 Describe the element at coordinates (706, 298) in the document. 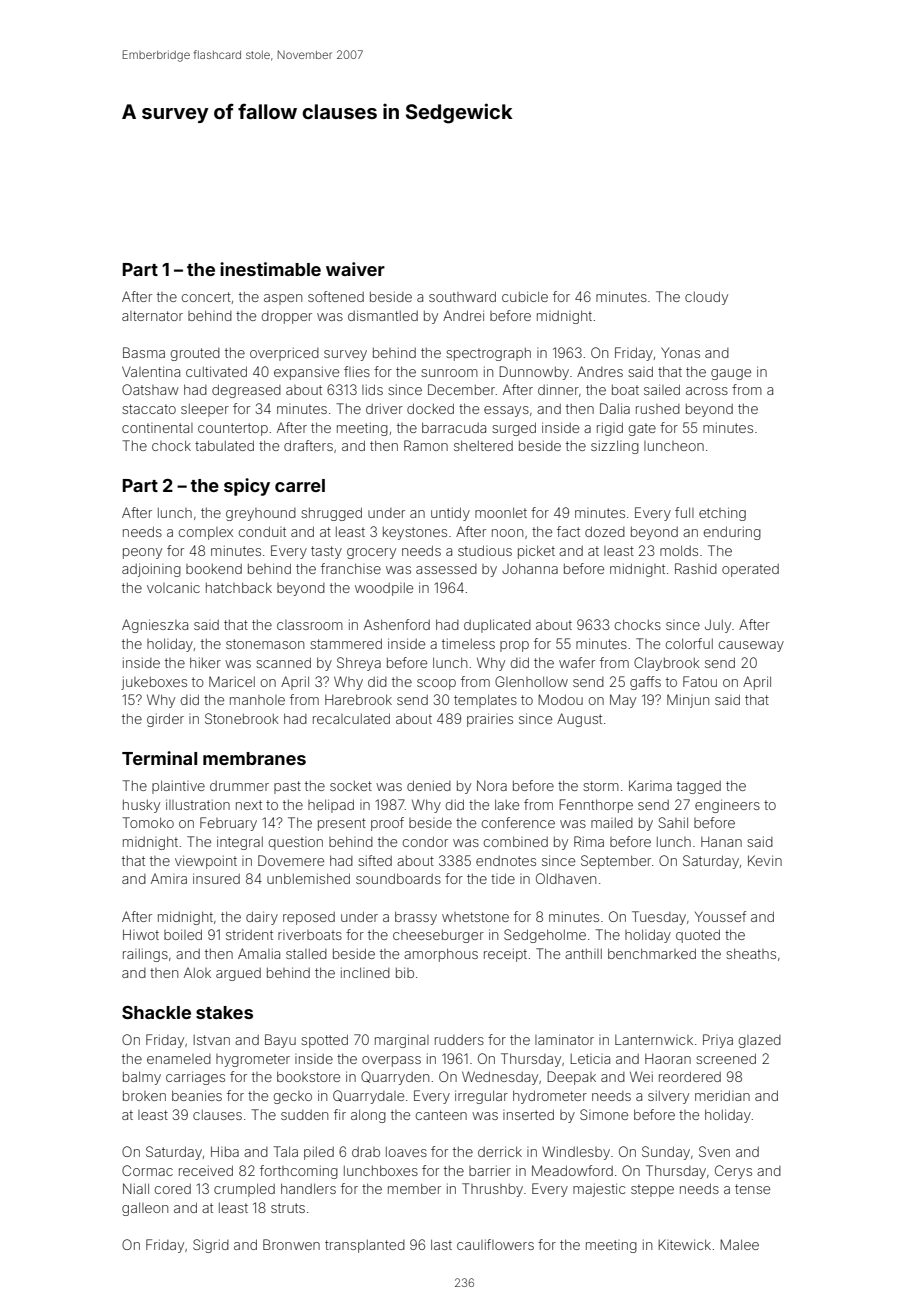

I see `cloudy` at that location.
